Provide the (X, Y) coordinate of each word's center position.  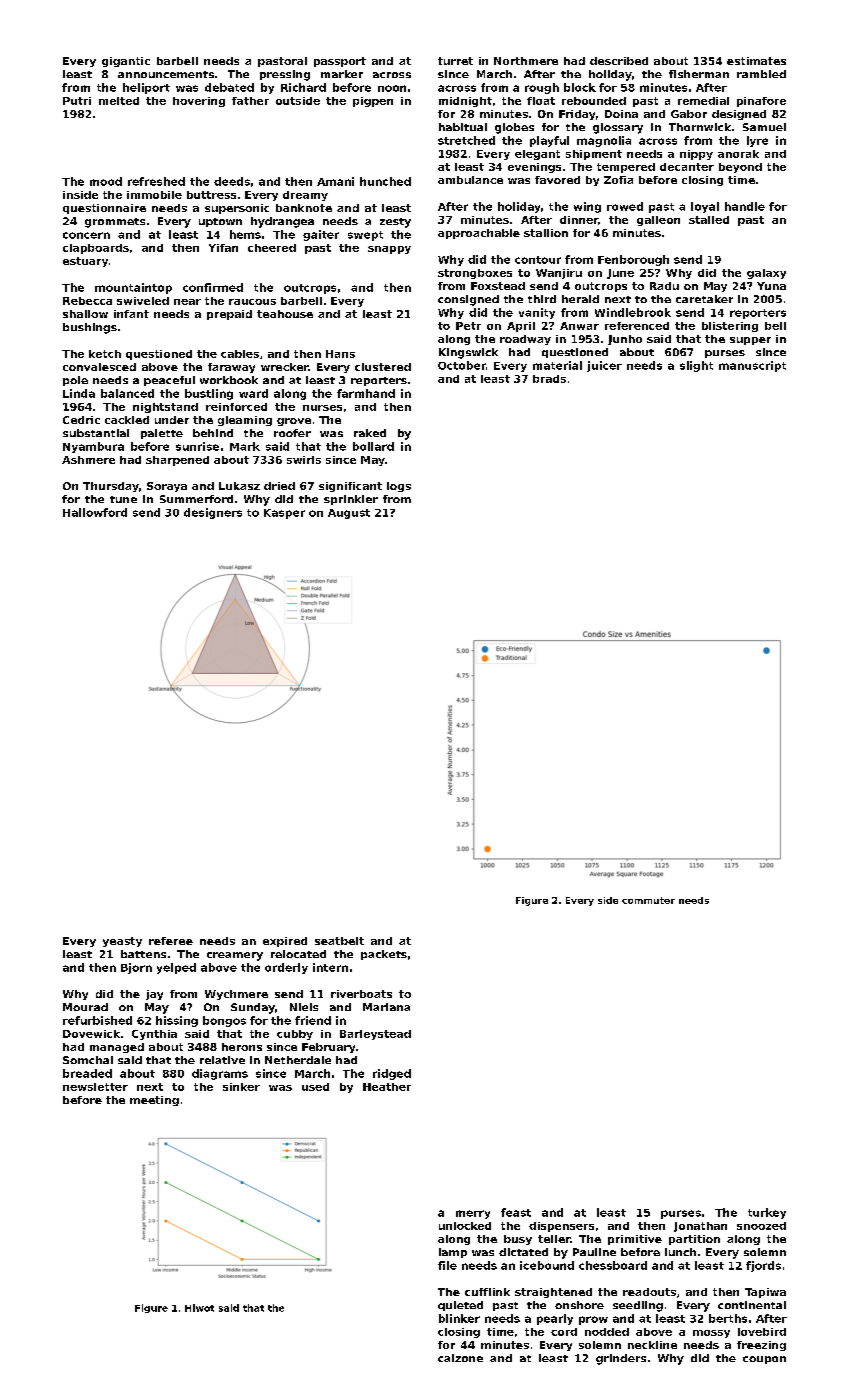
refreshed (156, 181)
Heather (387, 1087)
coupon (764, 1360)
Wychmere (236, 995)
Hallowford (95, 512)
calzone (460, 1358)
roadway (525, 340)
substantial (96, 433)
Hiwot (199, 1308)
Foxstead (498, 286)
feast (516, 1212)
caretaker (704, 299)
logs (399, 487)
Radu (664, 286)
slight (696, 366)
